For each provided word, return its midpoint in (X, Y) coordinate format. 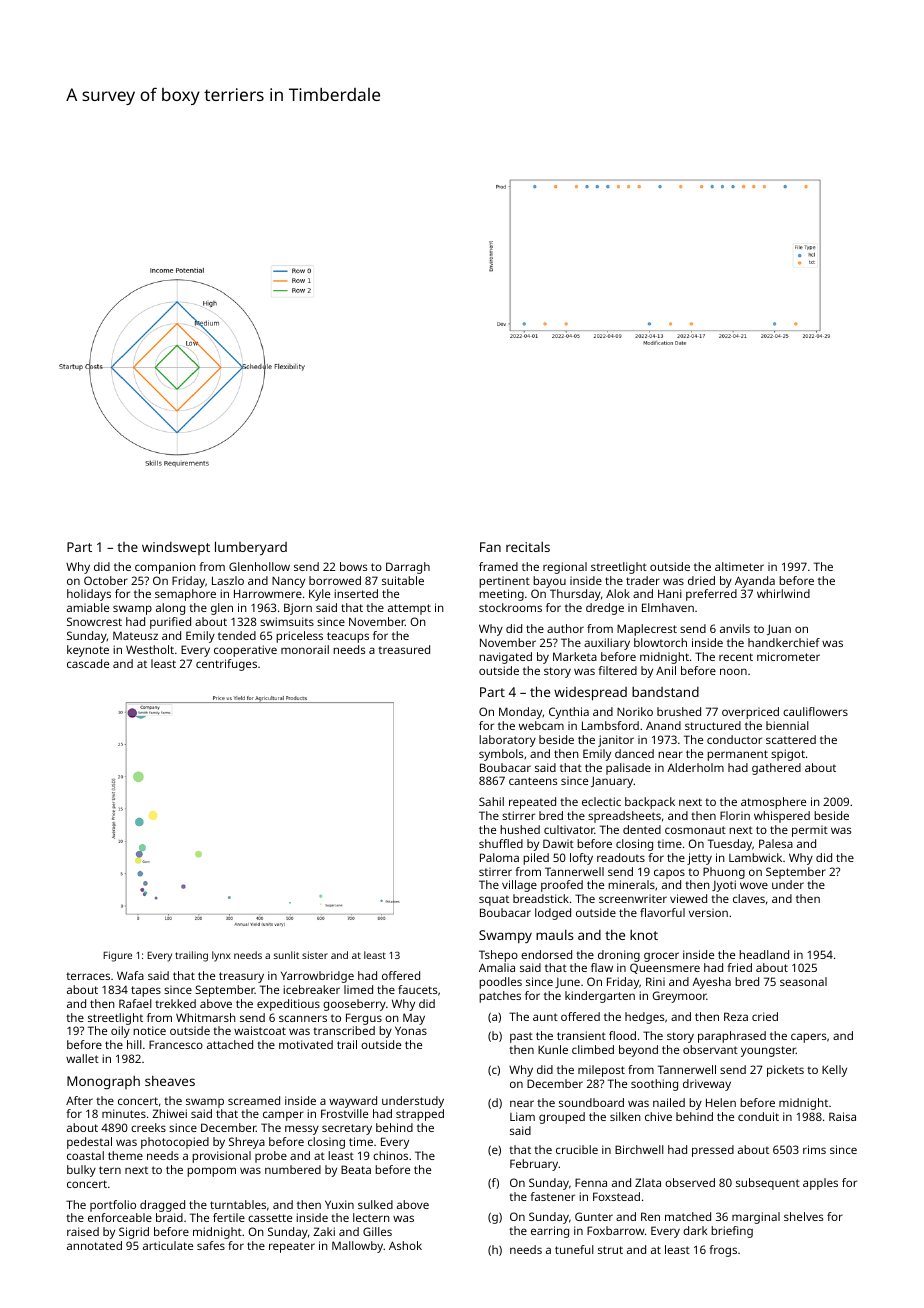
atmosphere (773, 803)
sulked (375, 1204)
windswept (176, 548)
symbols (501, 755)
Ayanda (755, 582)
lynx (221, 956)
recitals (528, 547)
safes (211, 1245)
